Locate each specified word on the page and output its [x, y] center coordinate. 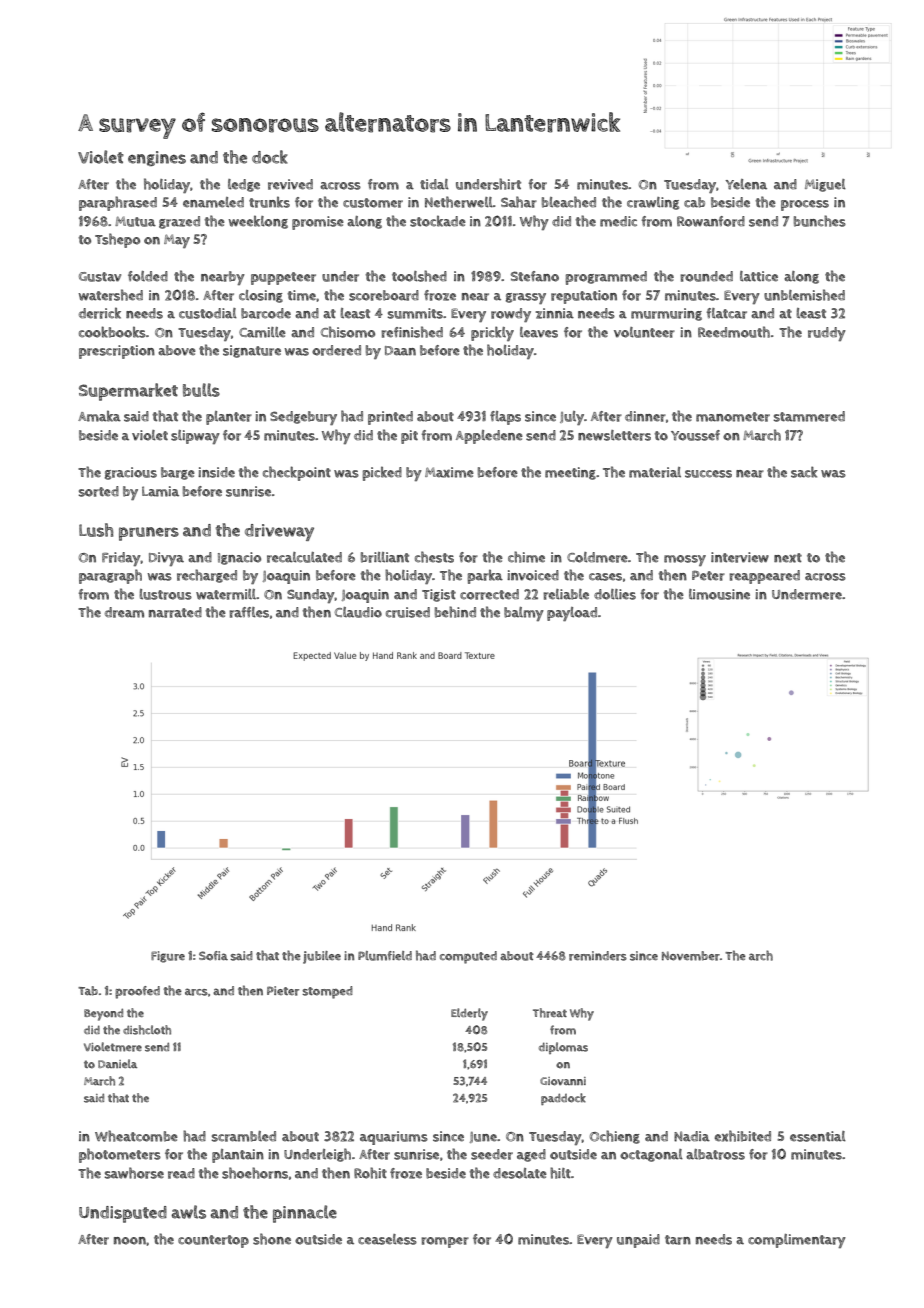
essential [818, 1136]
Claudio [358, 612]
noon [130, 1241]
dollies [615, 594]
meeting [570, 473]
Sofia [213, 956]
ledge [244, 185]
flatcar [727, 313]
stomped [327, 992]
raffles [249, 612]
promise [318, 223]
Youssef [695, 435]
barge [178, 473]
